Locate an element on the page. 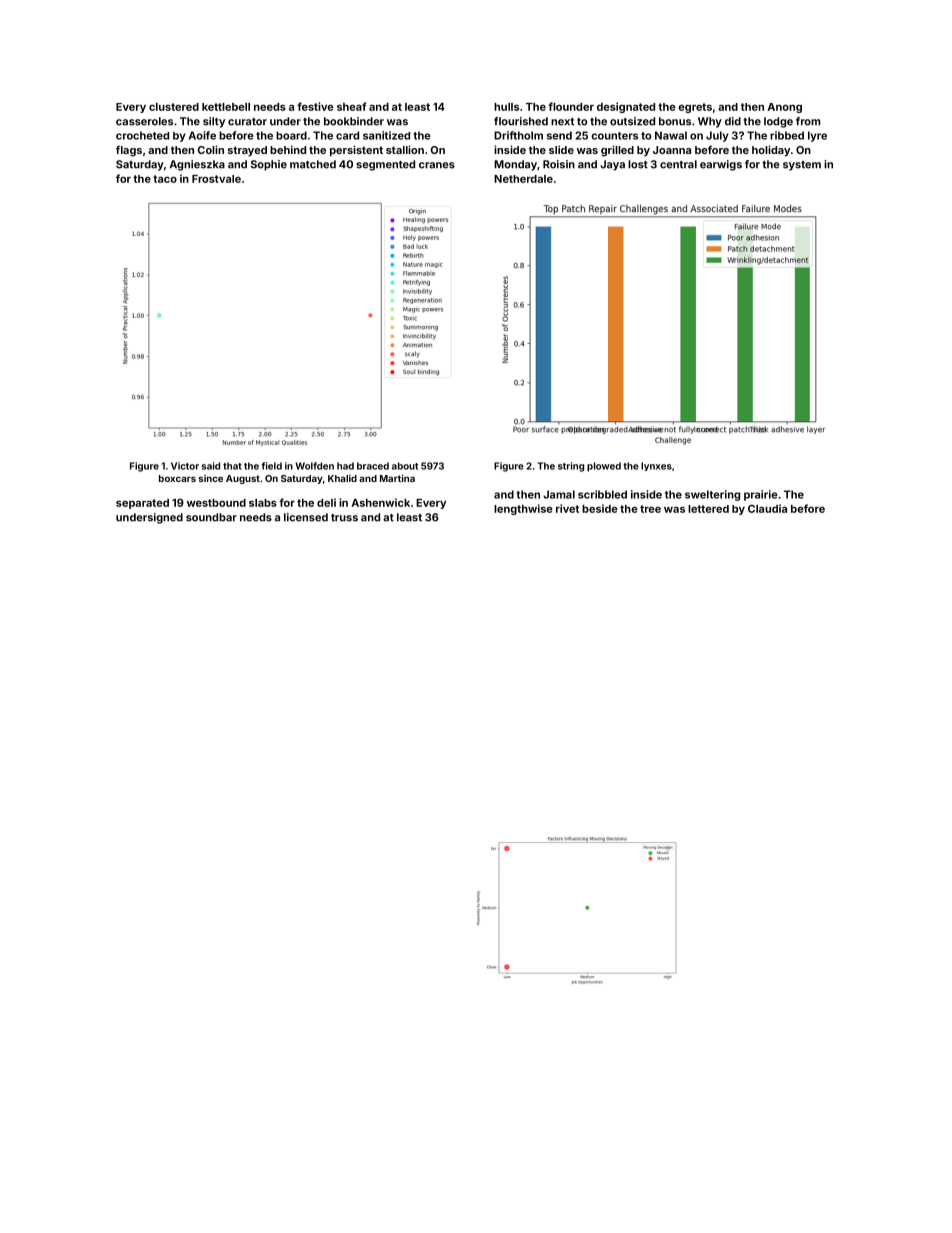 This page has height=1233, width=952. braced is located at coordinates (373, 466).
